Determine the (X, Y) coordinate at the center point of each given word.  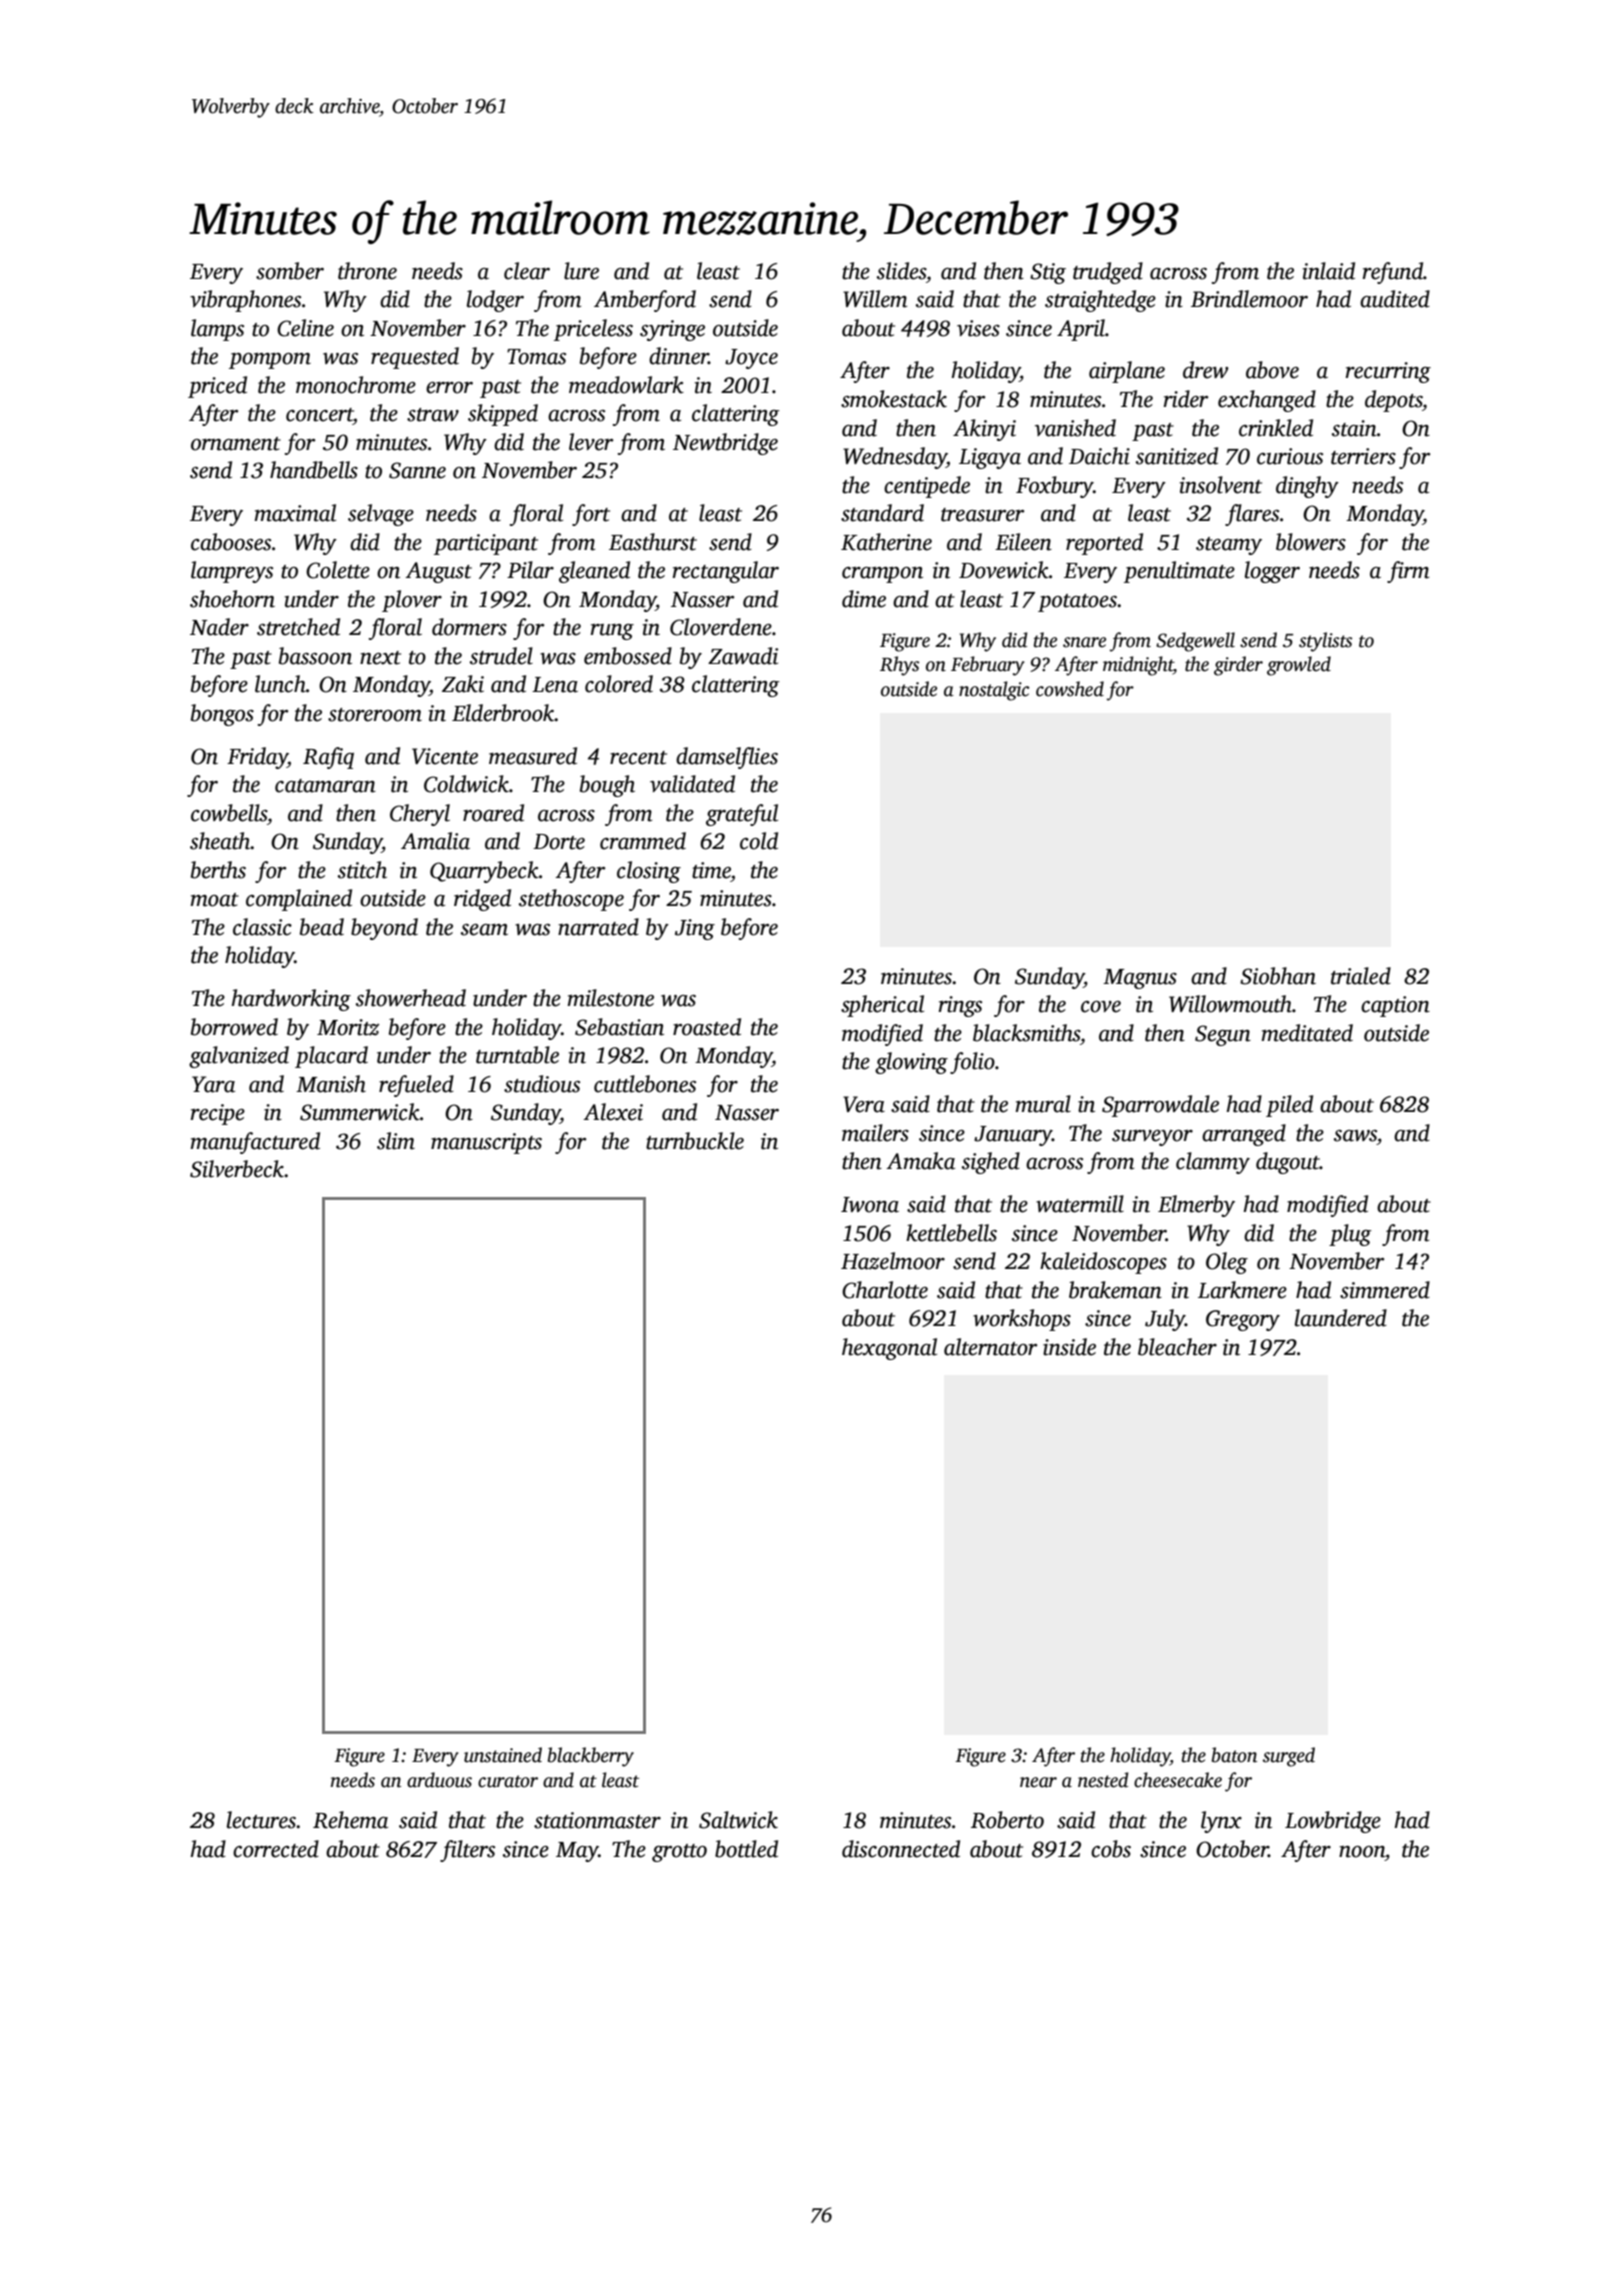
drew (1205, 370)
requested (415, 358)
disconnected (901, 1849)
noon (1362, 1852)
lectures (262, 1820)
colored (619, 684)
